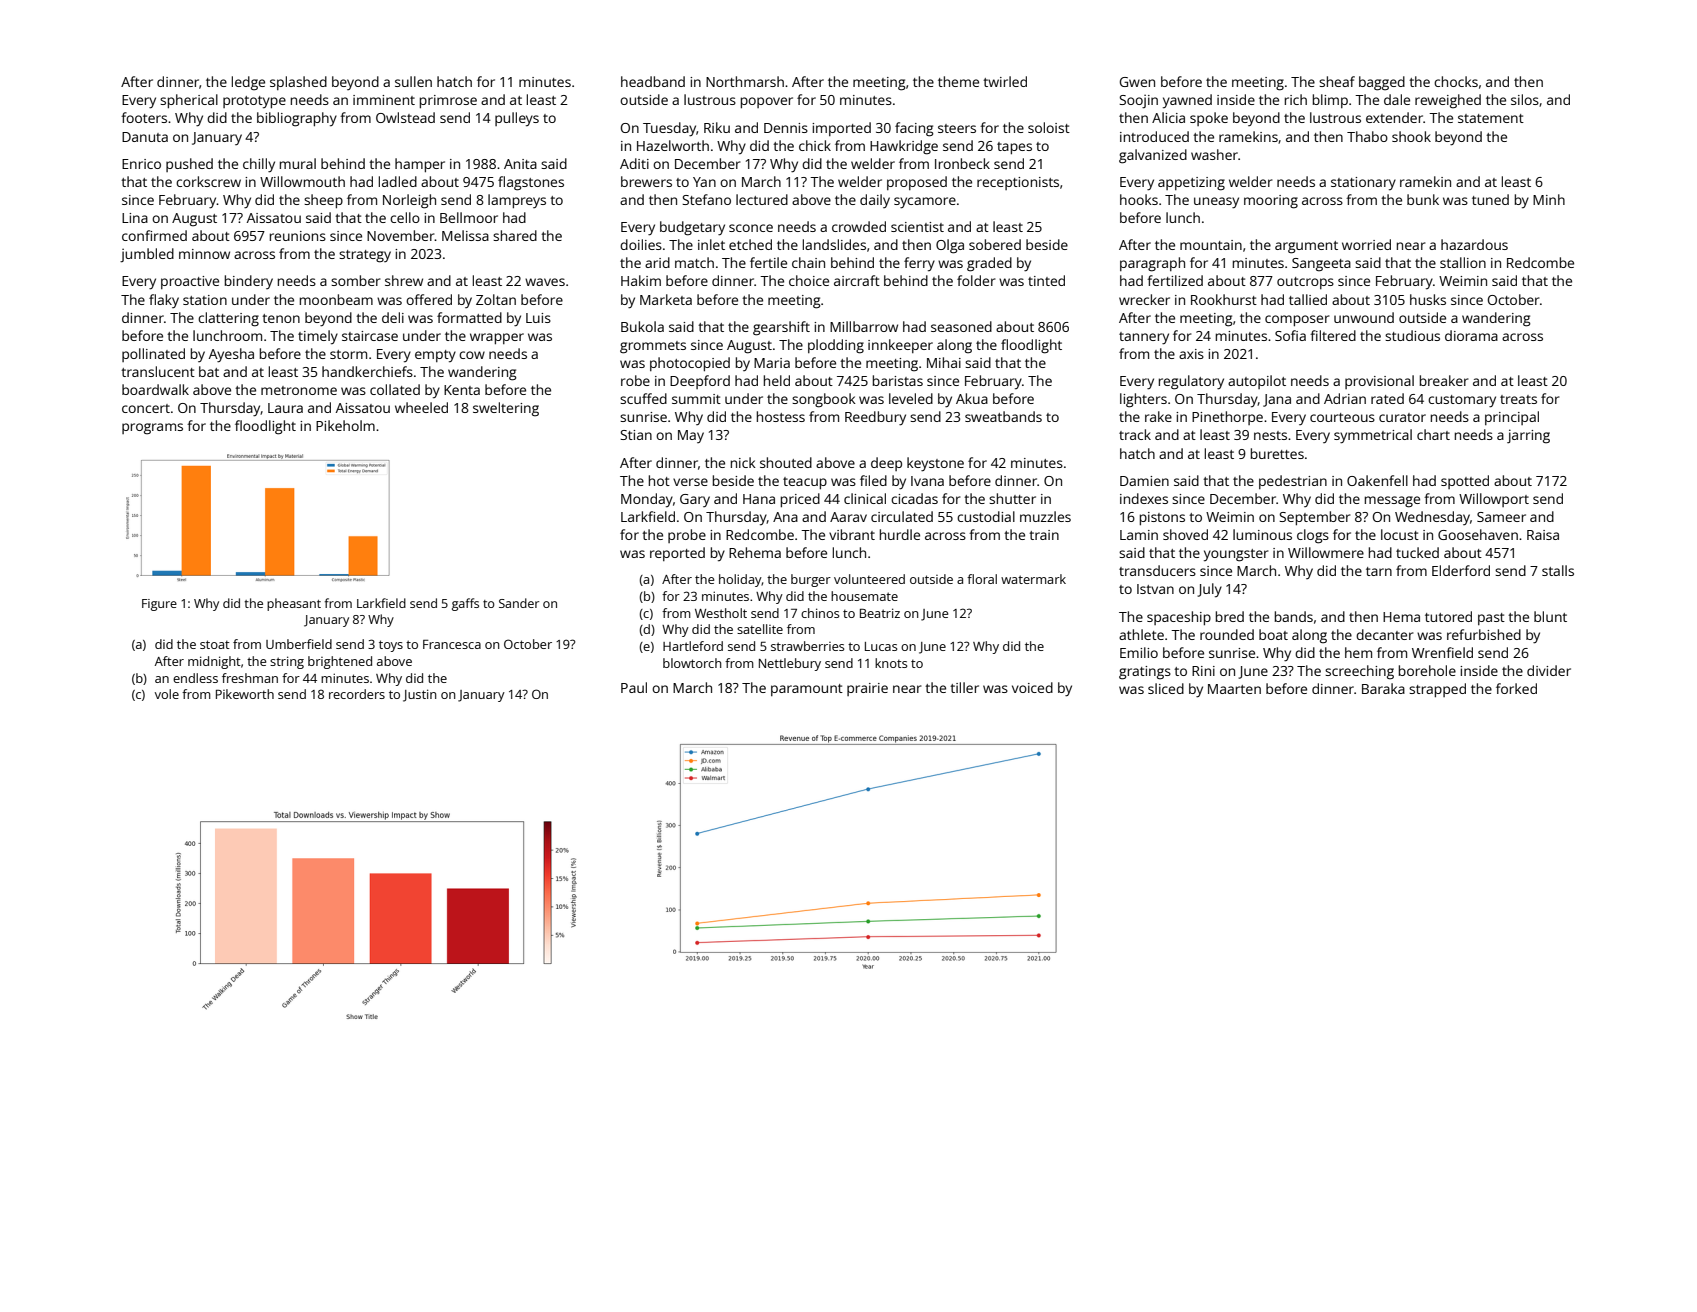 The width and height of the document is (1697, 1312). What do you see at coordinates (1005, 81) in the document?
I see `twirled` at bounding box center [1005, 81].
